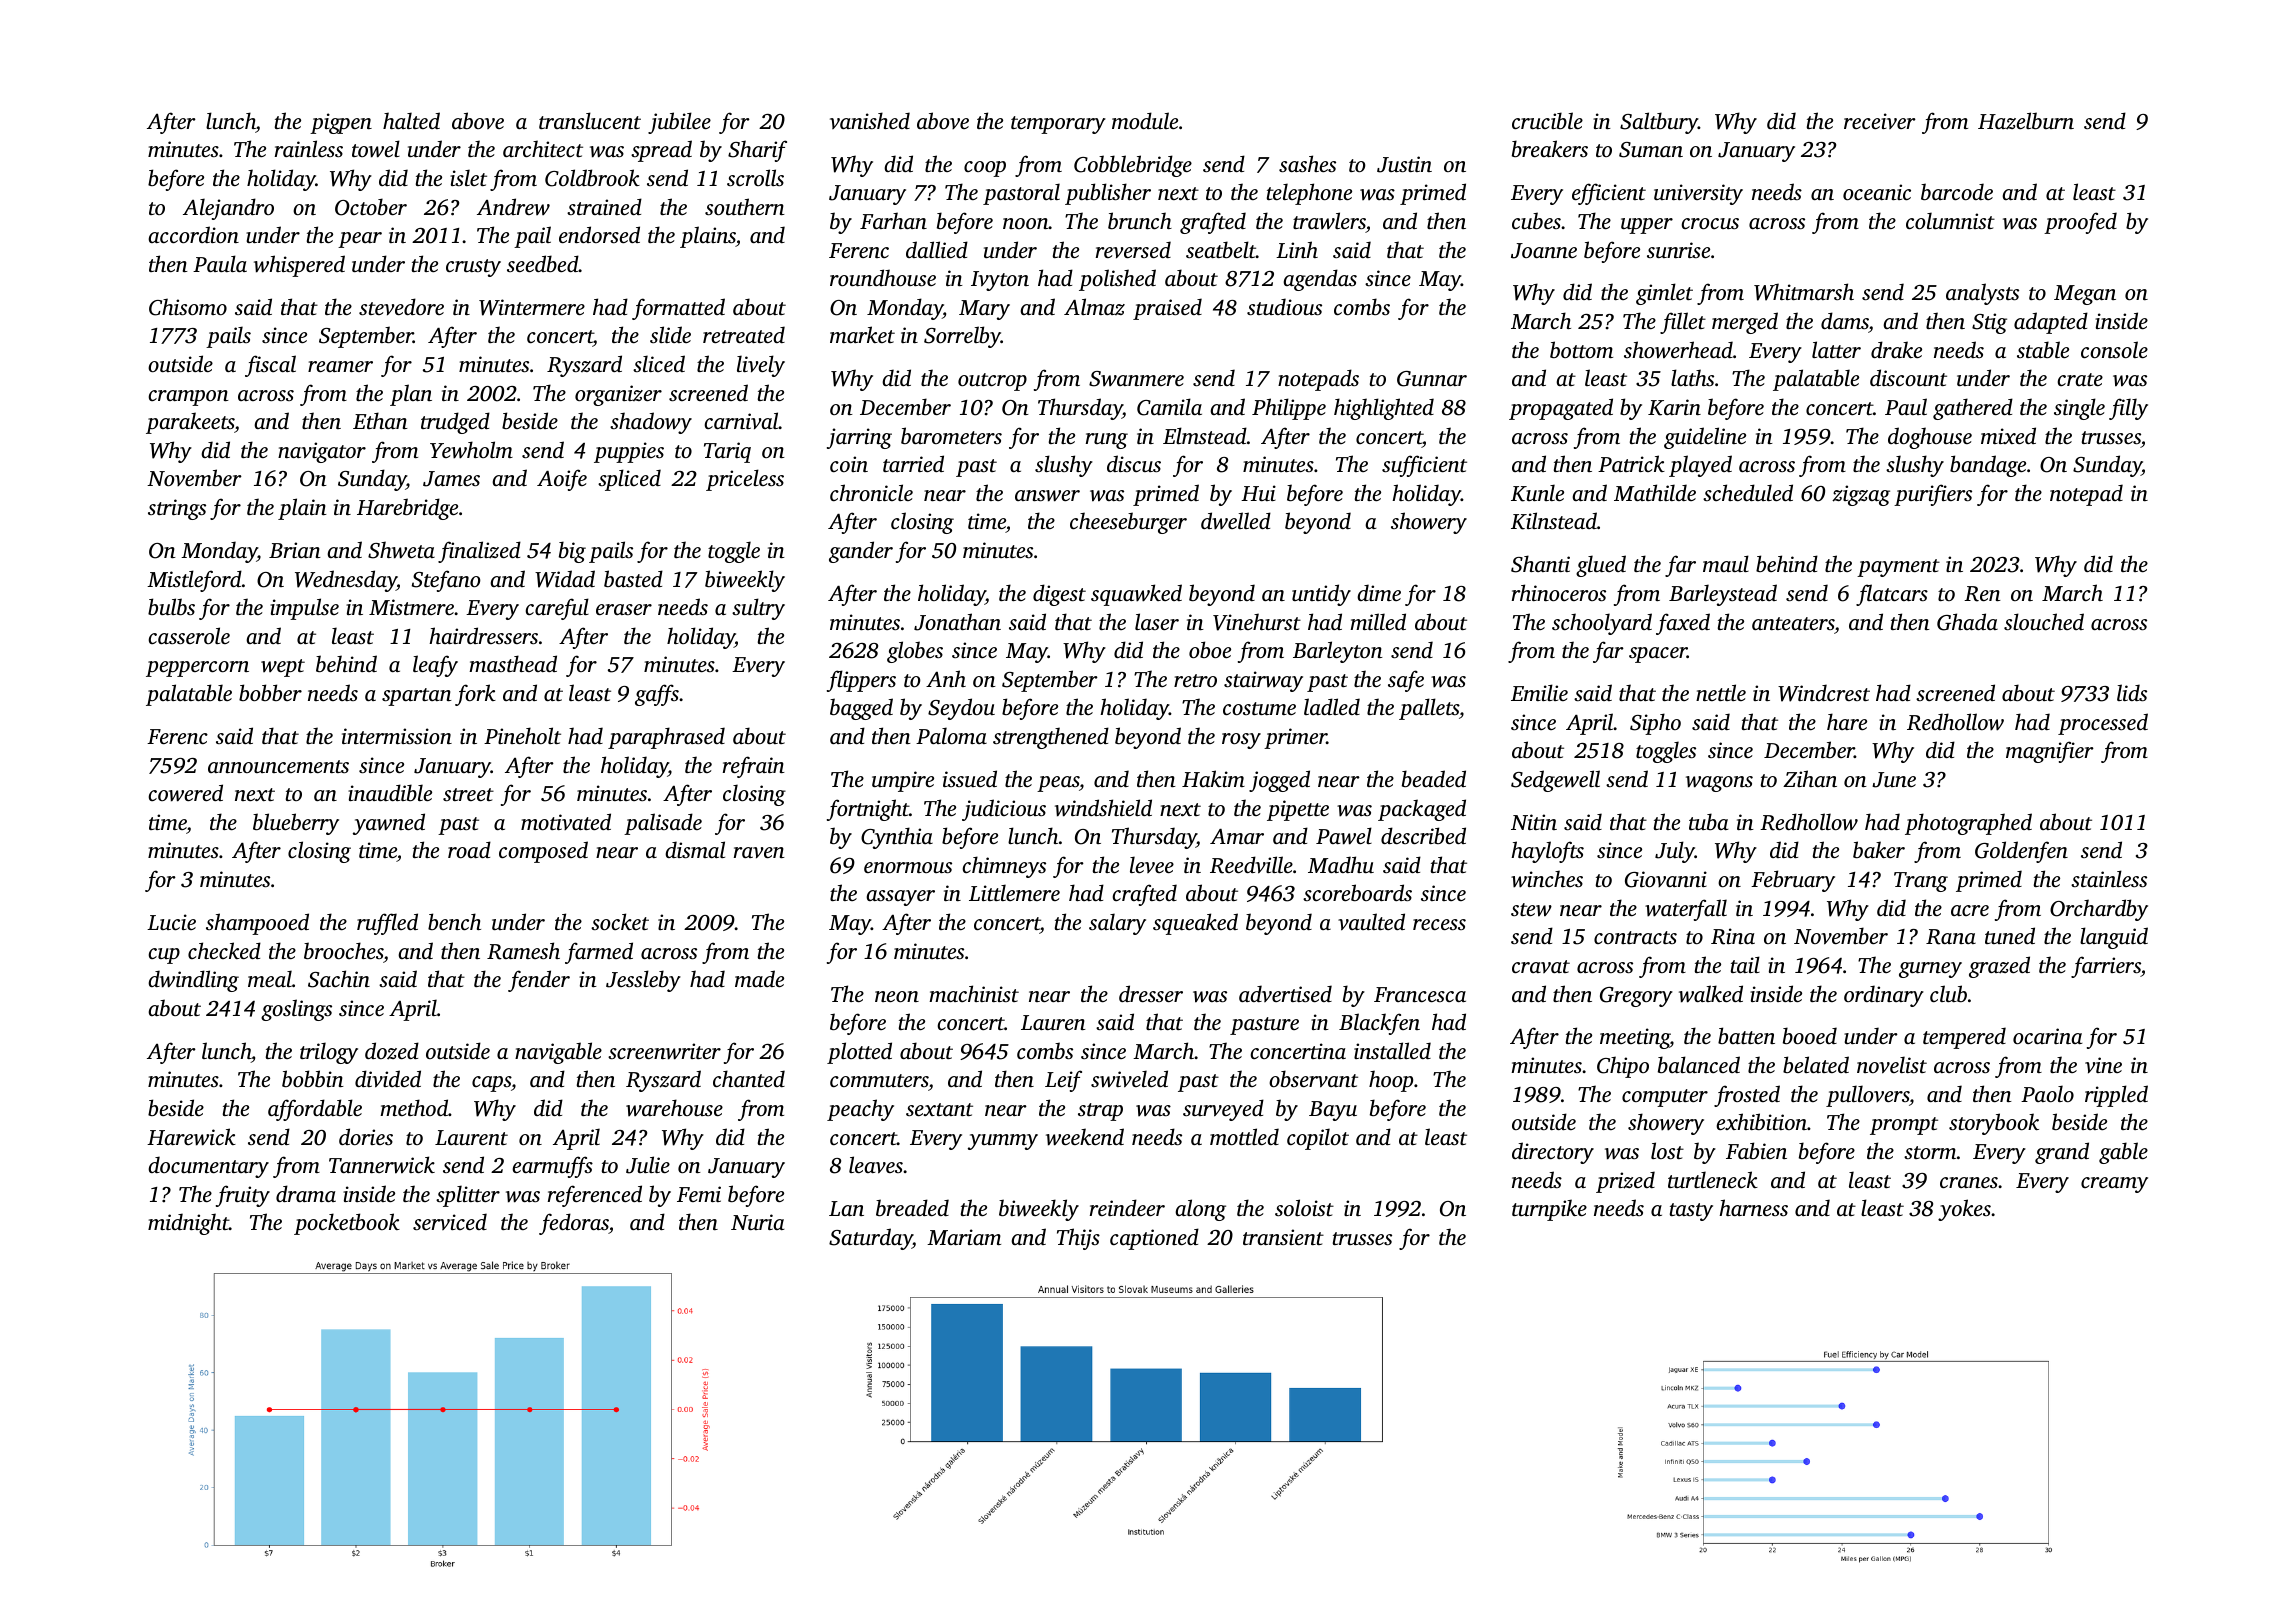 The height and width of the document is (1624, 2296). Describe the element at coordinates (861, 552) in the document. I see `gander` at that location.
